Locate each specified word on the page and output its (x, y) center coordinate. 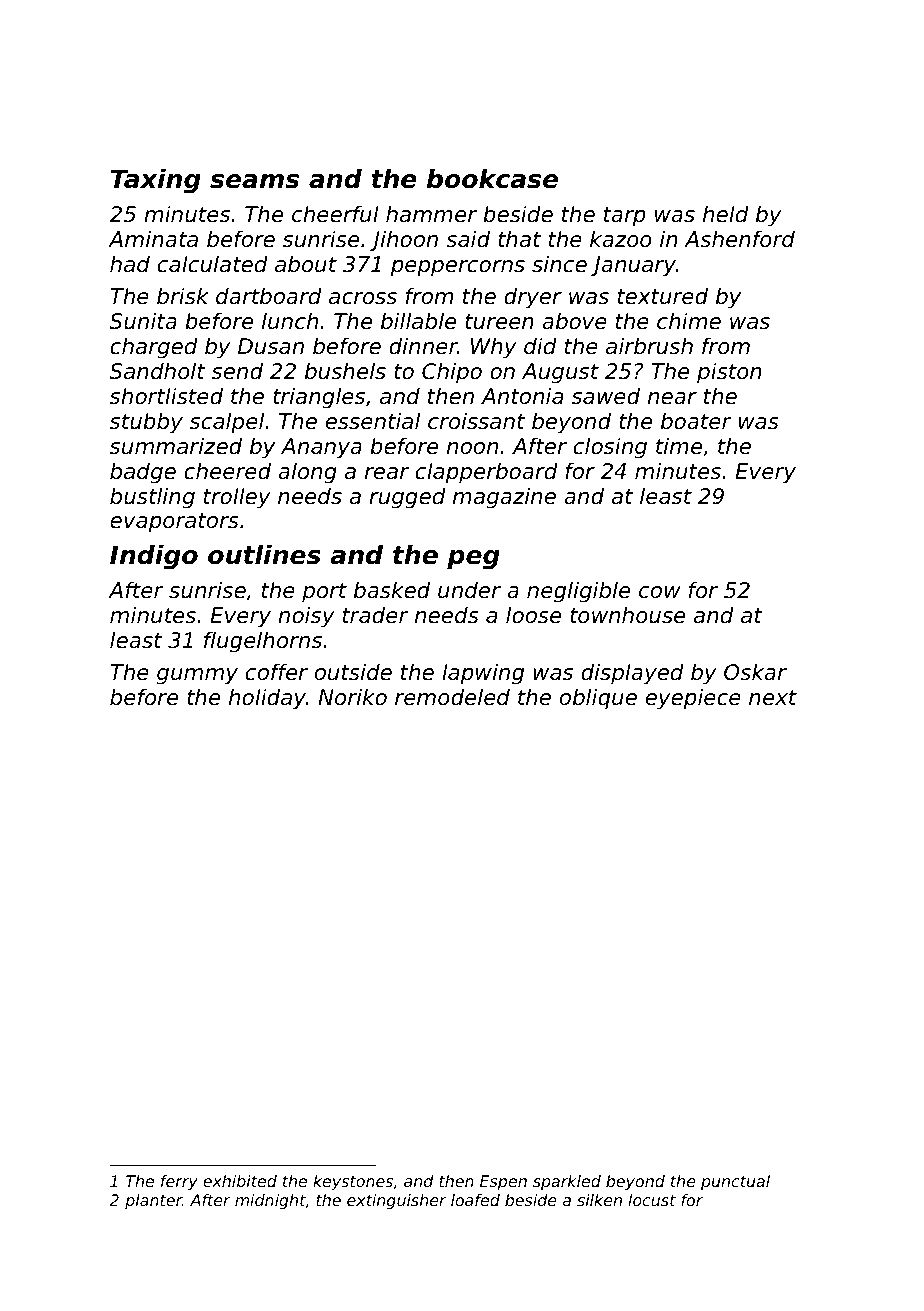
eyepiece (693, 699)
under (469, 590)
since (559, 264)
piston (729, 373)
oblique (598, 699)
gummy (197, 676)
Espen (503, 1183)
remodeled (452, 697)
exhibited (240, 1181)
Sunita (143, 321)
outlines (264, 555)
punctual (735, 1183)
